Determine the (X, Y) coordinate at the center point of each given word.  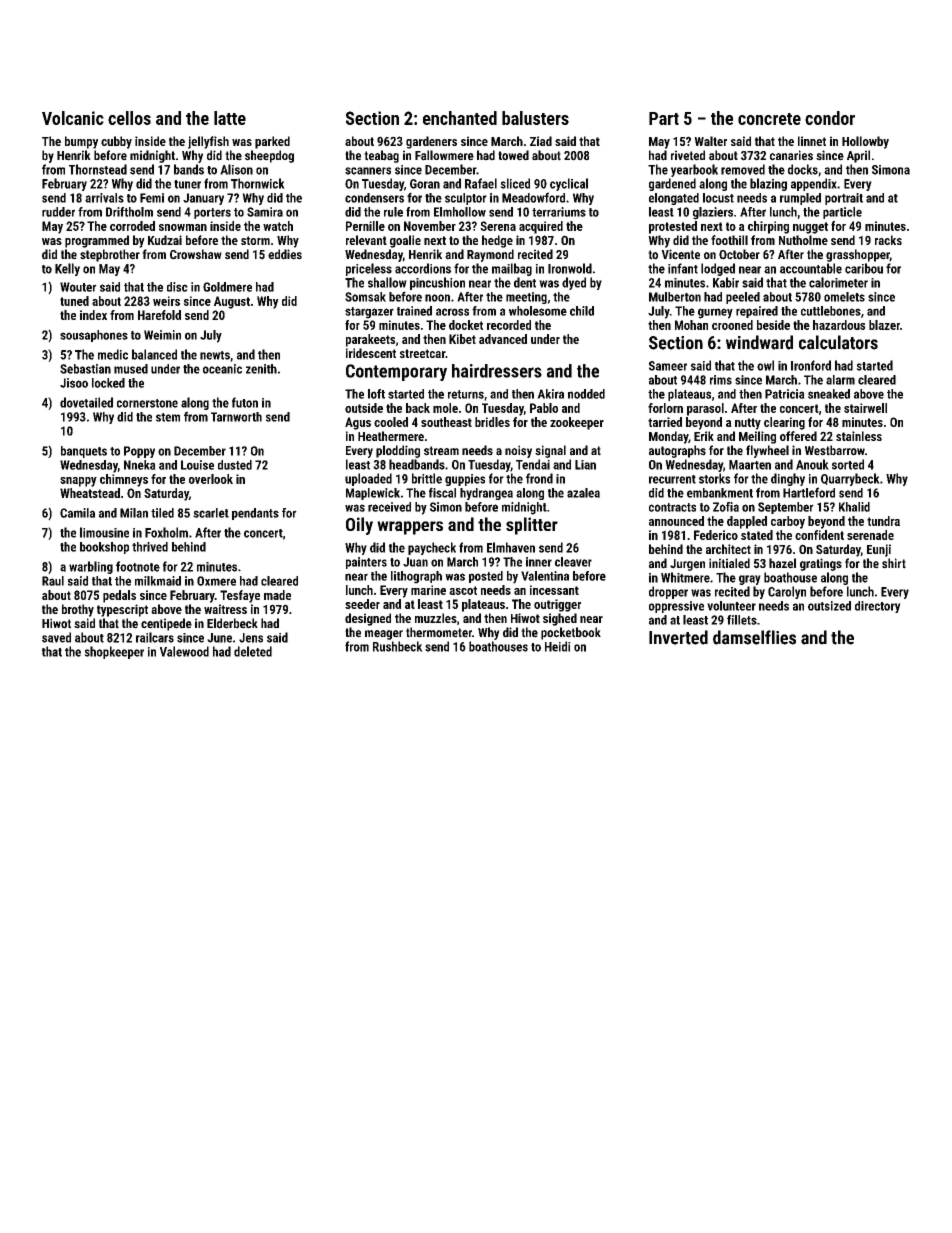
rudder (58, 212)
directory (878, 607)
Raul (53, 581)
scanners (368, 171)
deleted (253, 651)
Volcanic (73, 118)
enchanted (460, 118)
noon (437, 298)
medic (113, 354)
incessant (554, 590)
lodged (718, 269)
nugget (810, 228)
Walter (710, 141)
